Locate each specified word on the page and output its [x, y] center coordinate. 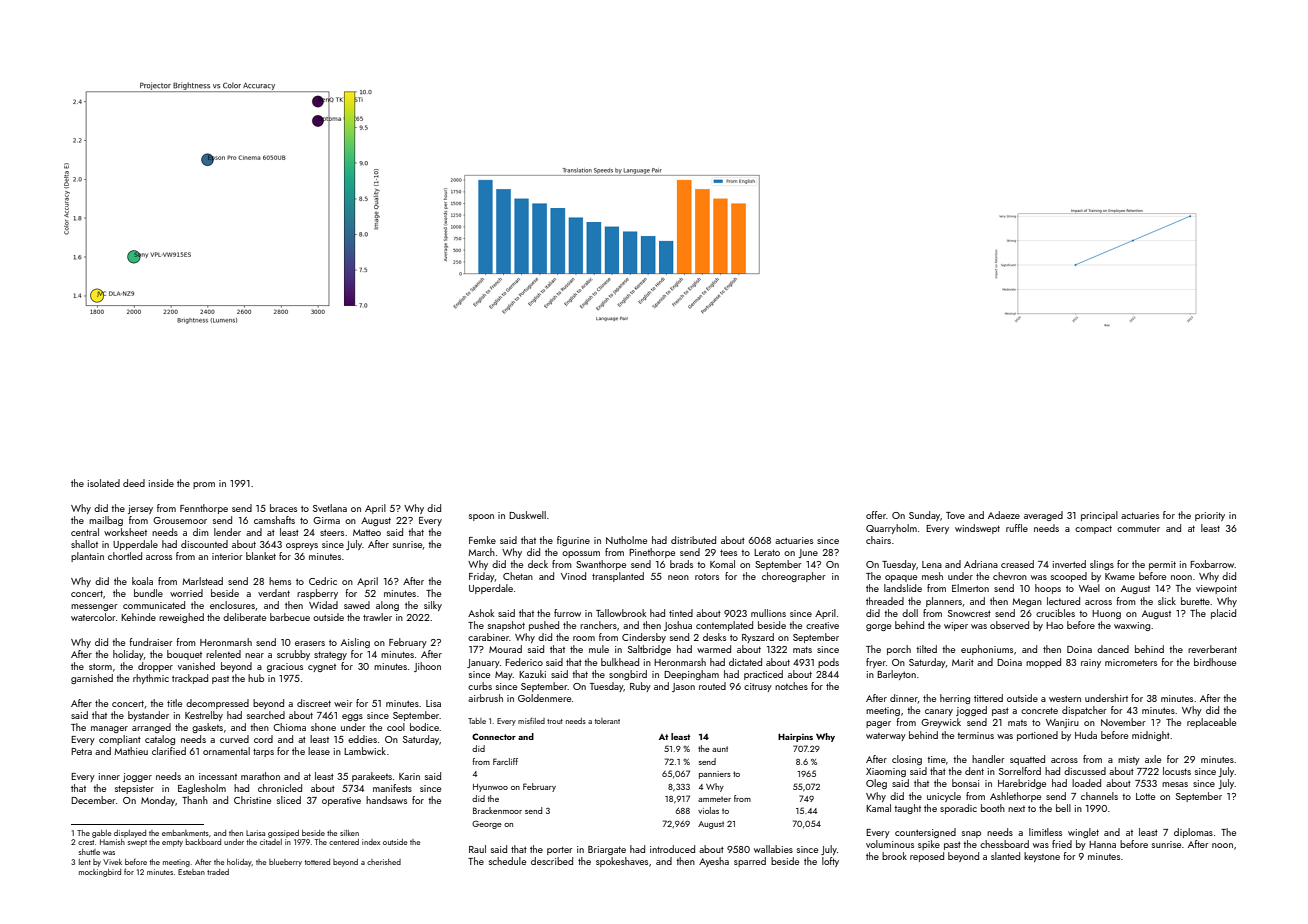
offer [876, 515]
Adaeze [1004, 515]
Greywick [941, 723]
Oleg [876, 784]
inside [161, 483]
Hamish [112, 842]
